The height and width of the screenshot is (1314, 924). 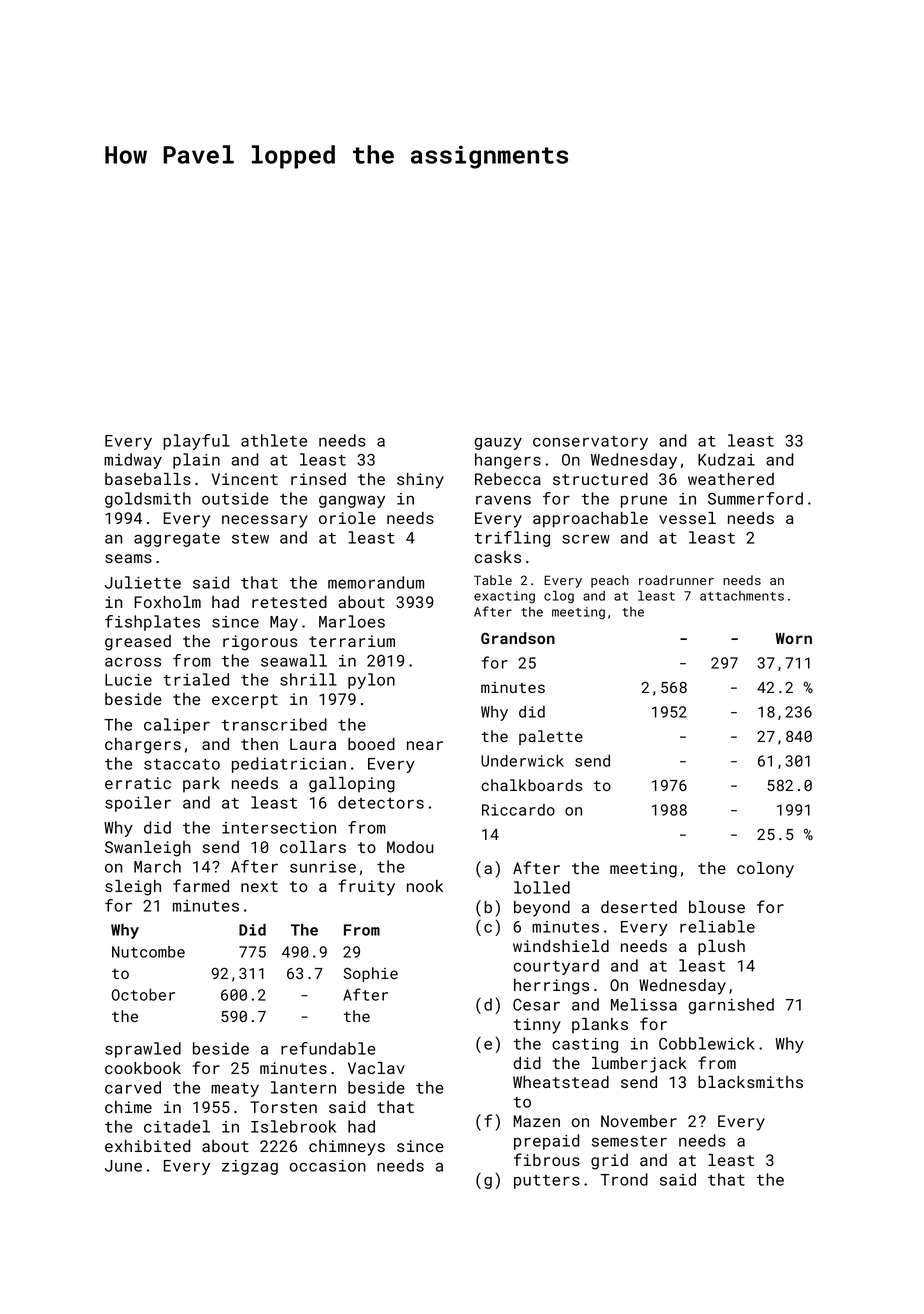 What do you see at coordinates (143, 1068) in the screenshot?
I see `cookbook` at bounding box center [143, 1068].
